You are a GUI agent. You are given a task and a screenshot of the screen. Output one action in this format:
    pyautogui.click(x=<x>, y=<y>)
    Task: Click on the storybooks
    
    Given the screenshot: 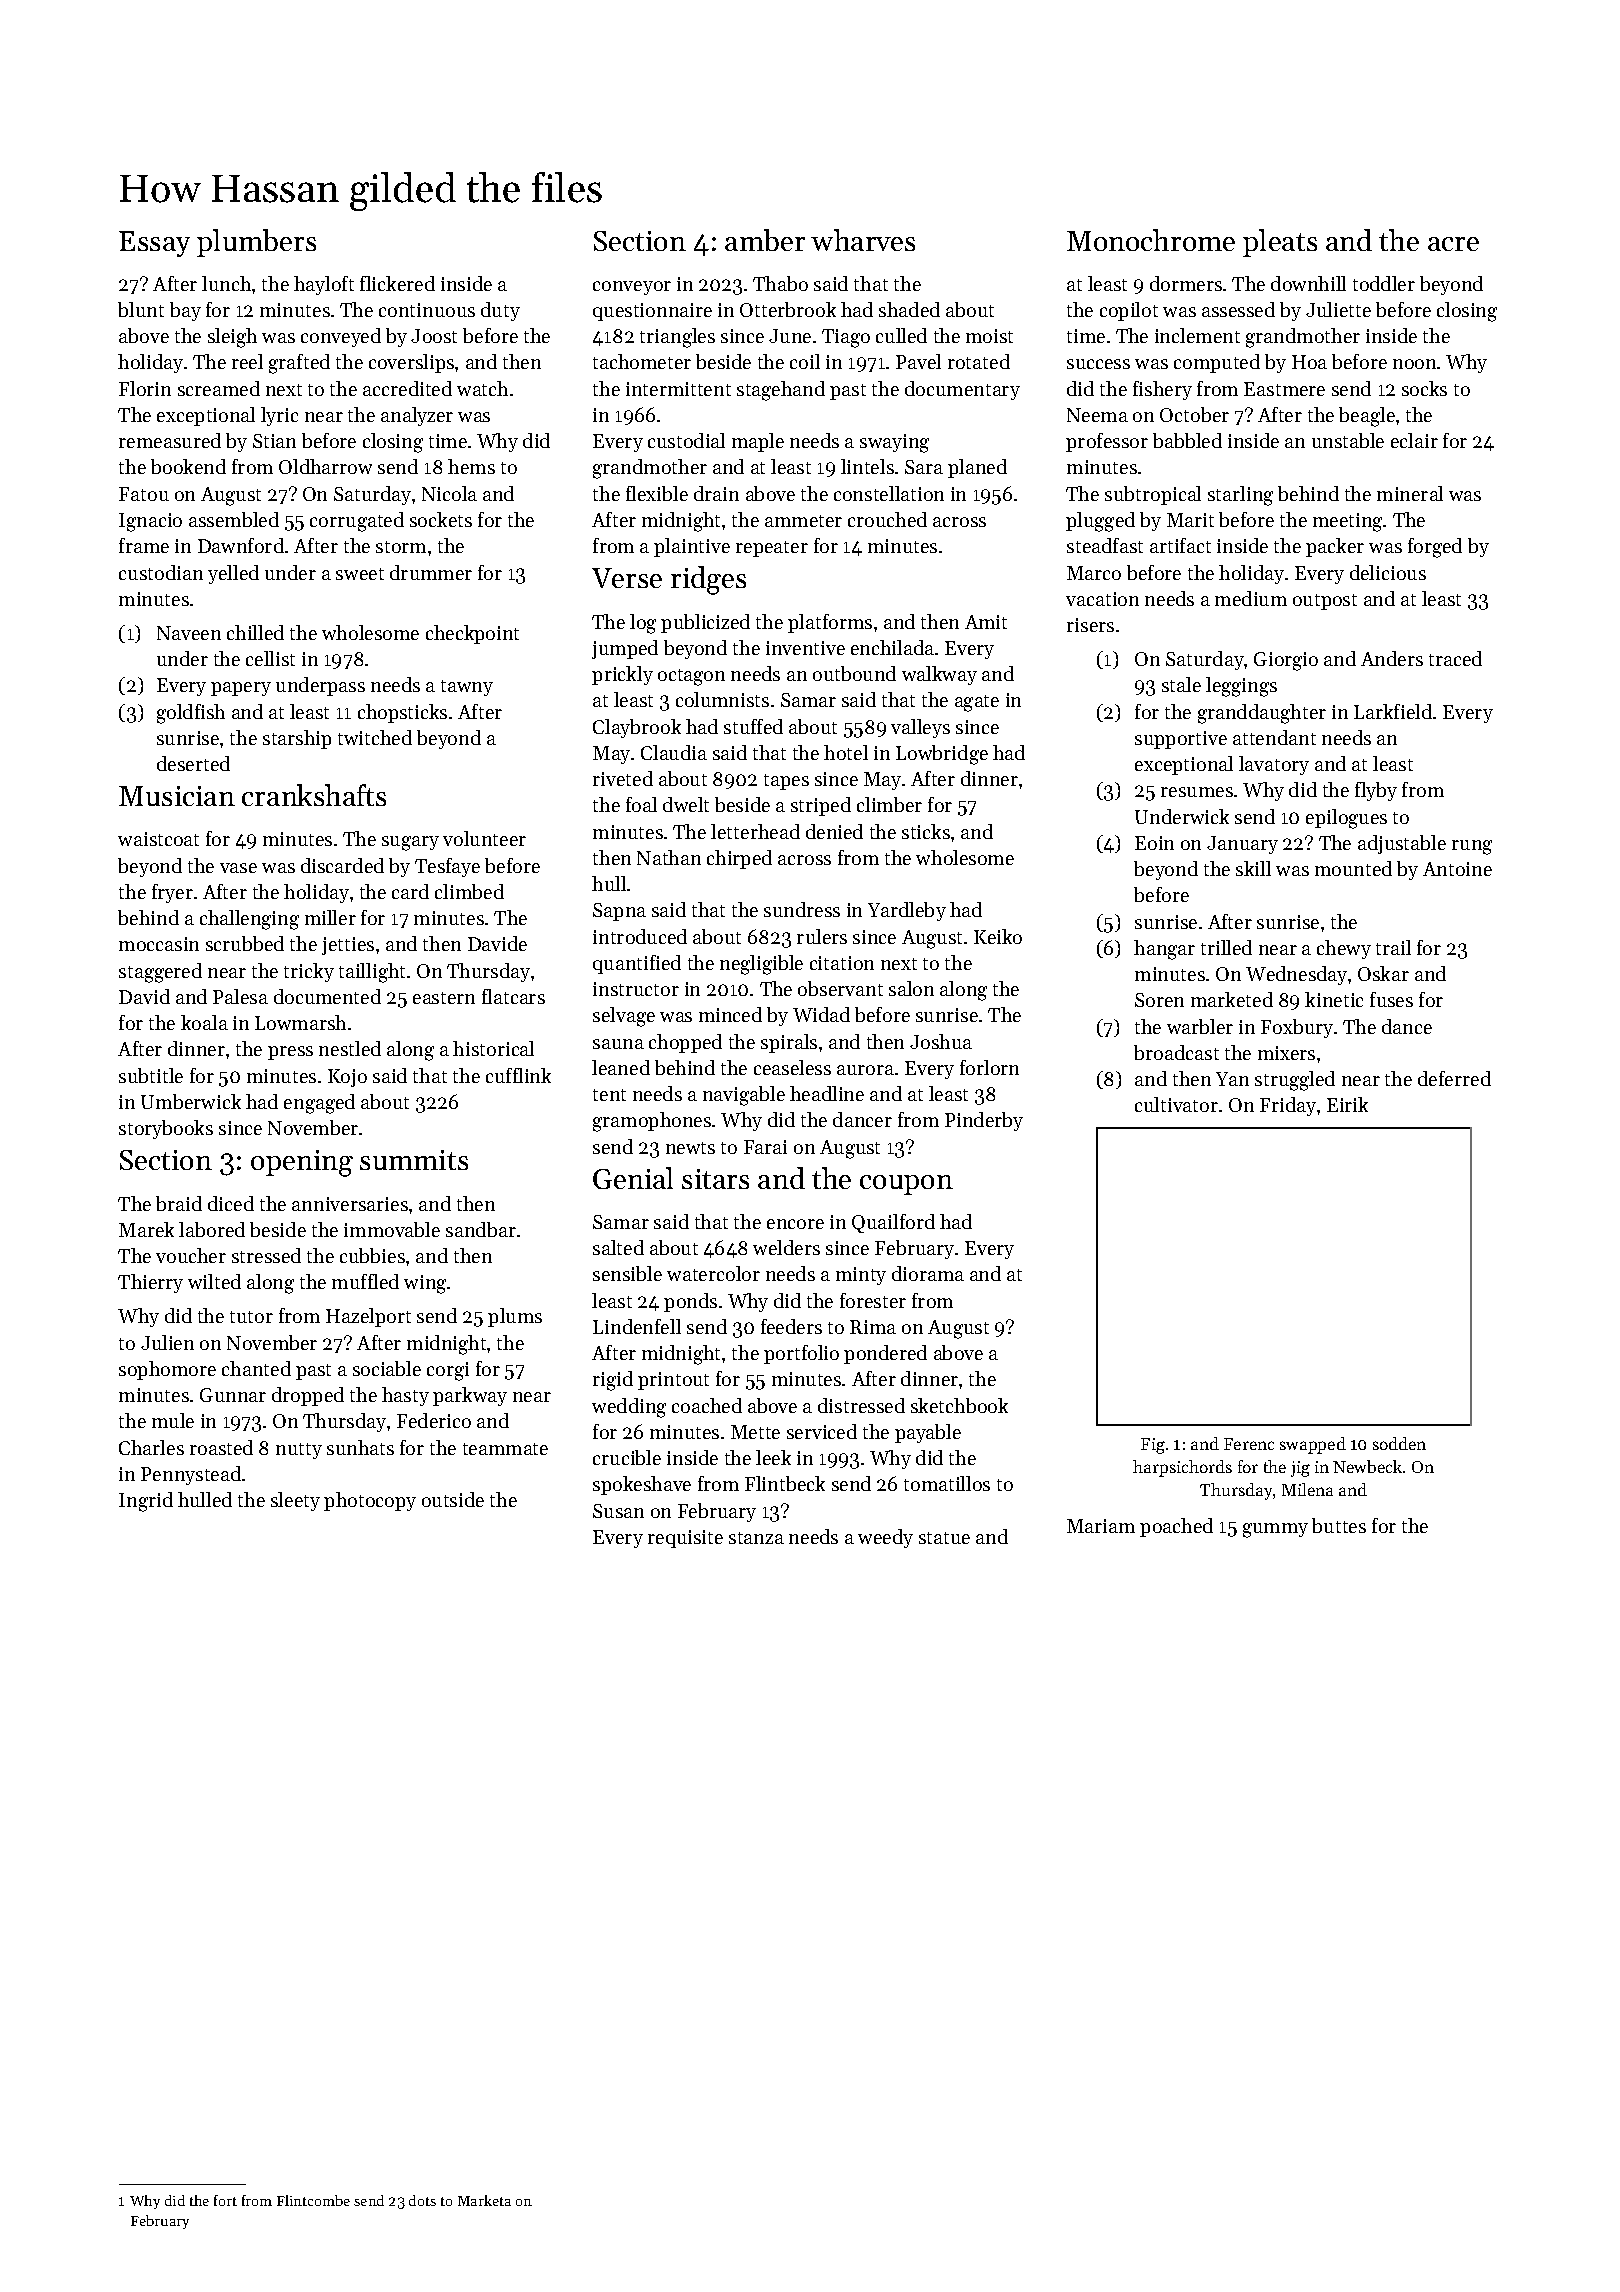 What is the action you would take?
    pyautogui.click(x=166, y=1129)
